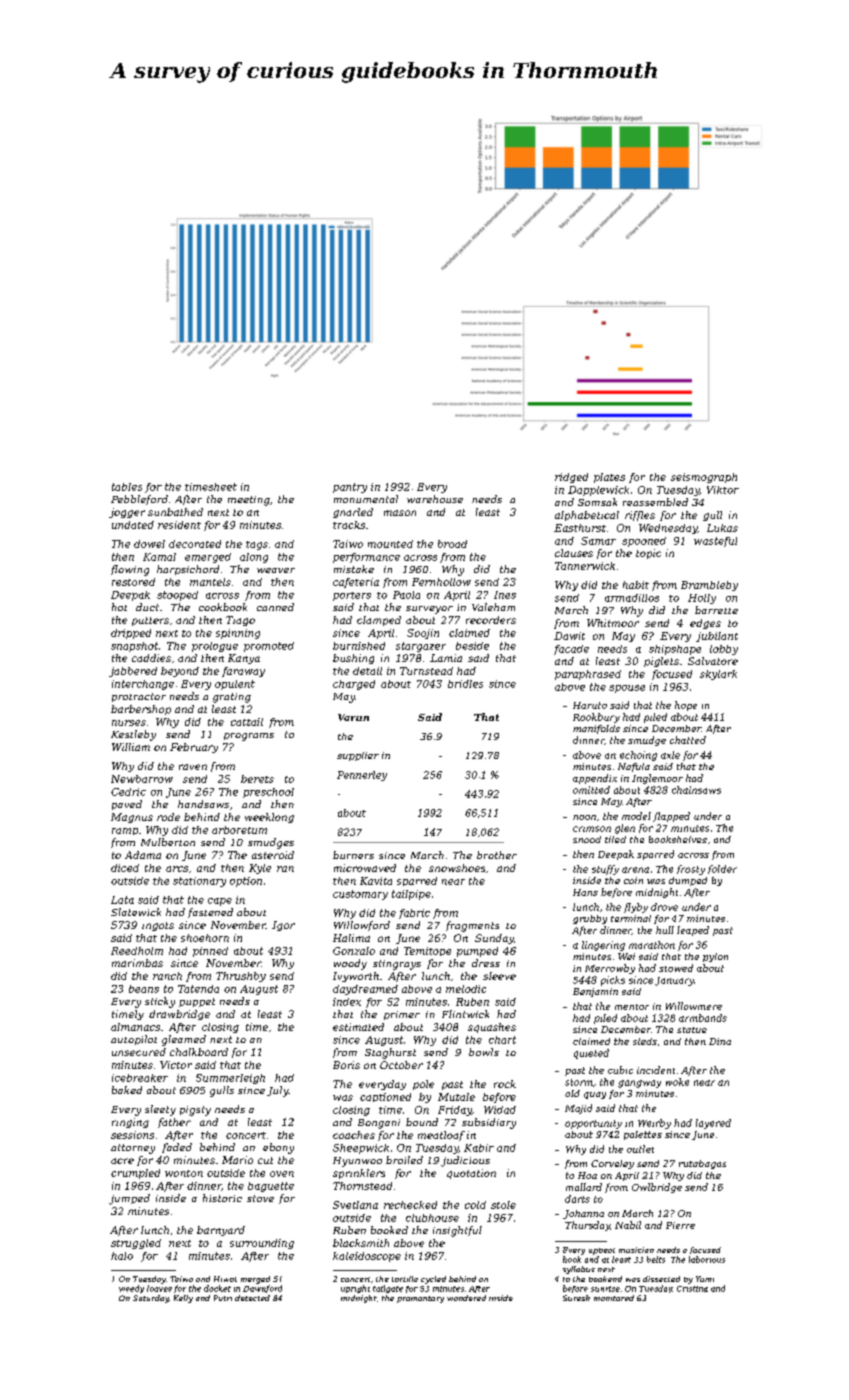  I want to click on fastened, so click(210, 913).
